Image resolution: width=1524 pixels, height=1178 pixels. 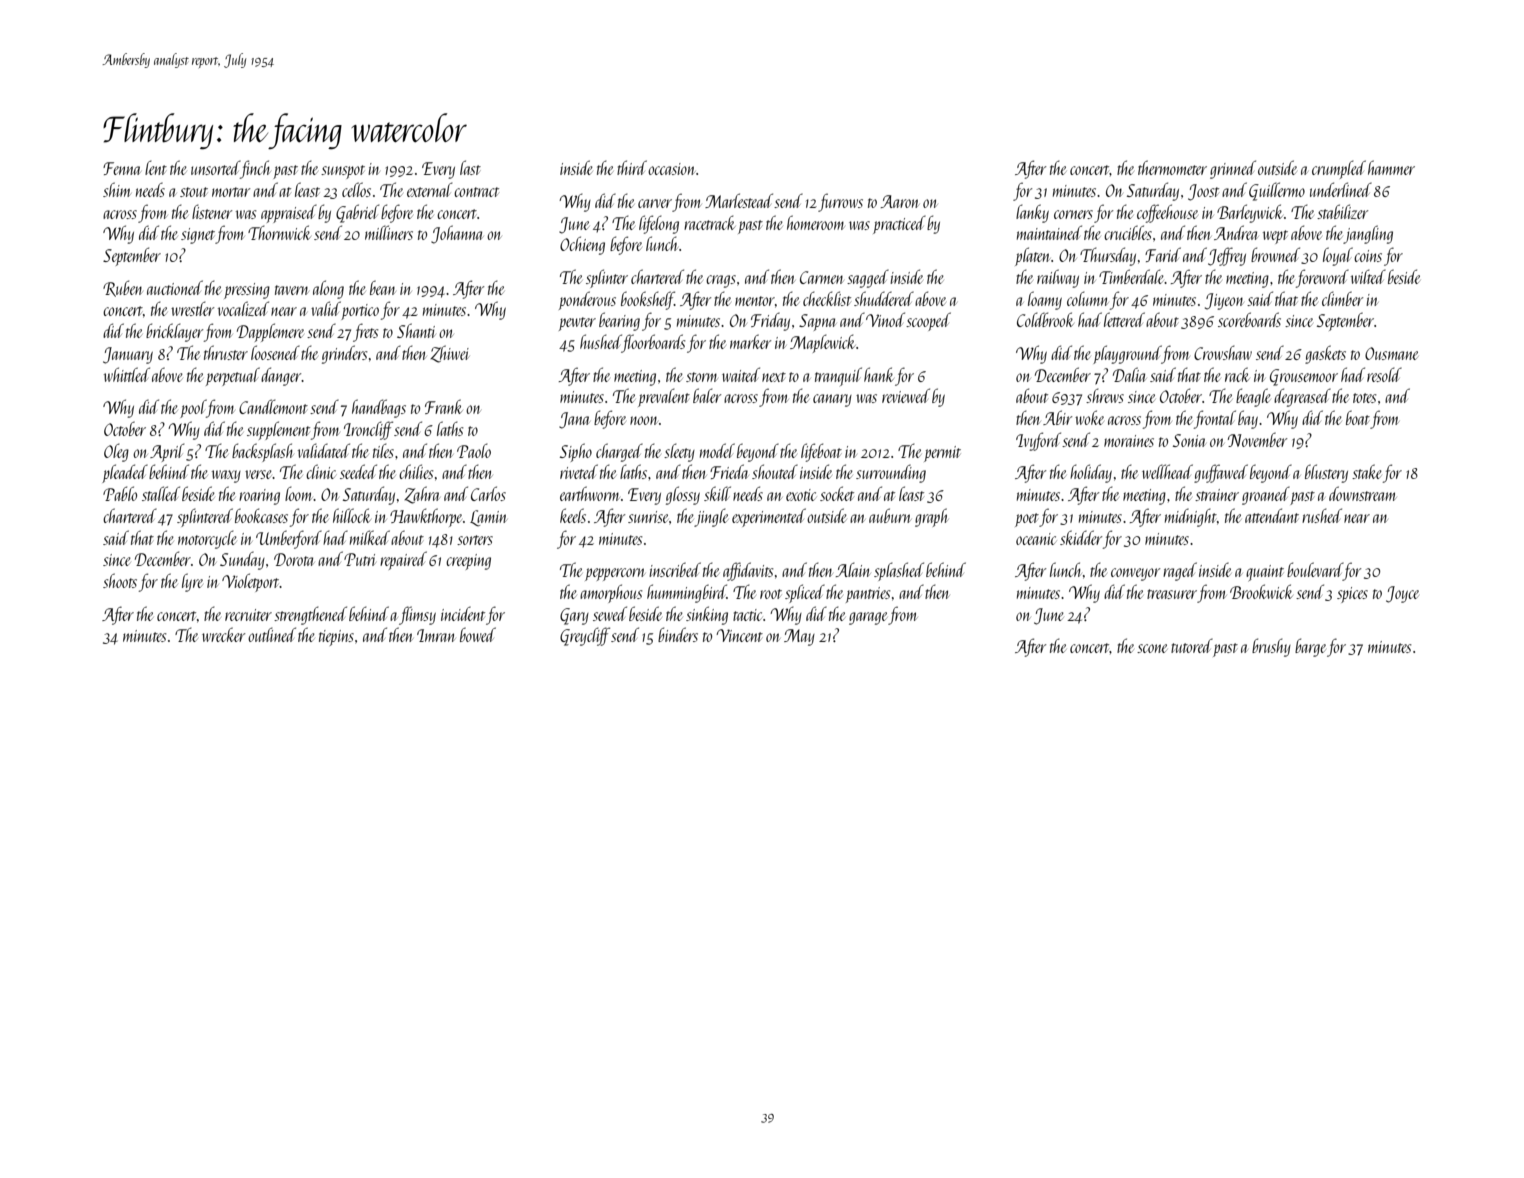 What do you see at coordinates (470, 167) in the image?
I see `last` at bounding box center [470, 167].
